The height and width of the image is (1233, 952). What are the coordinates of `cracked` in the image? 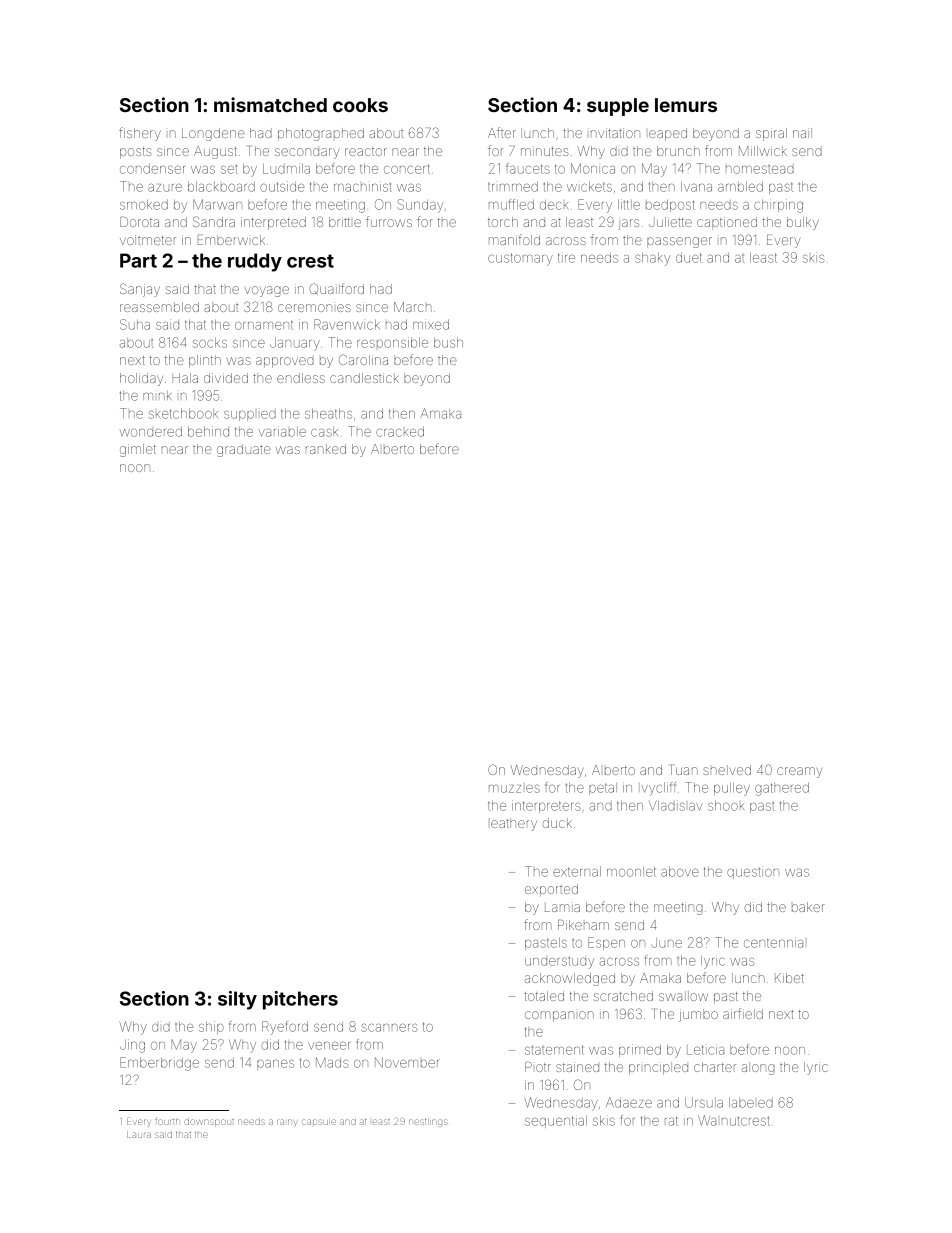 It's located at (400, 432).
